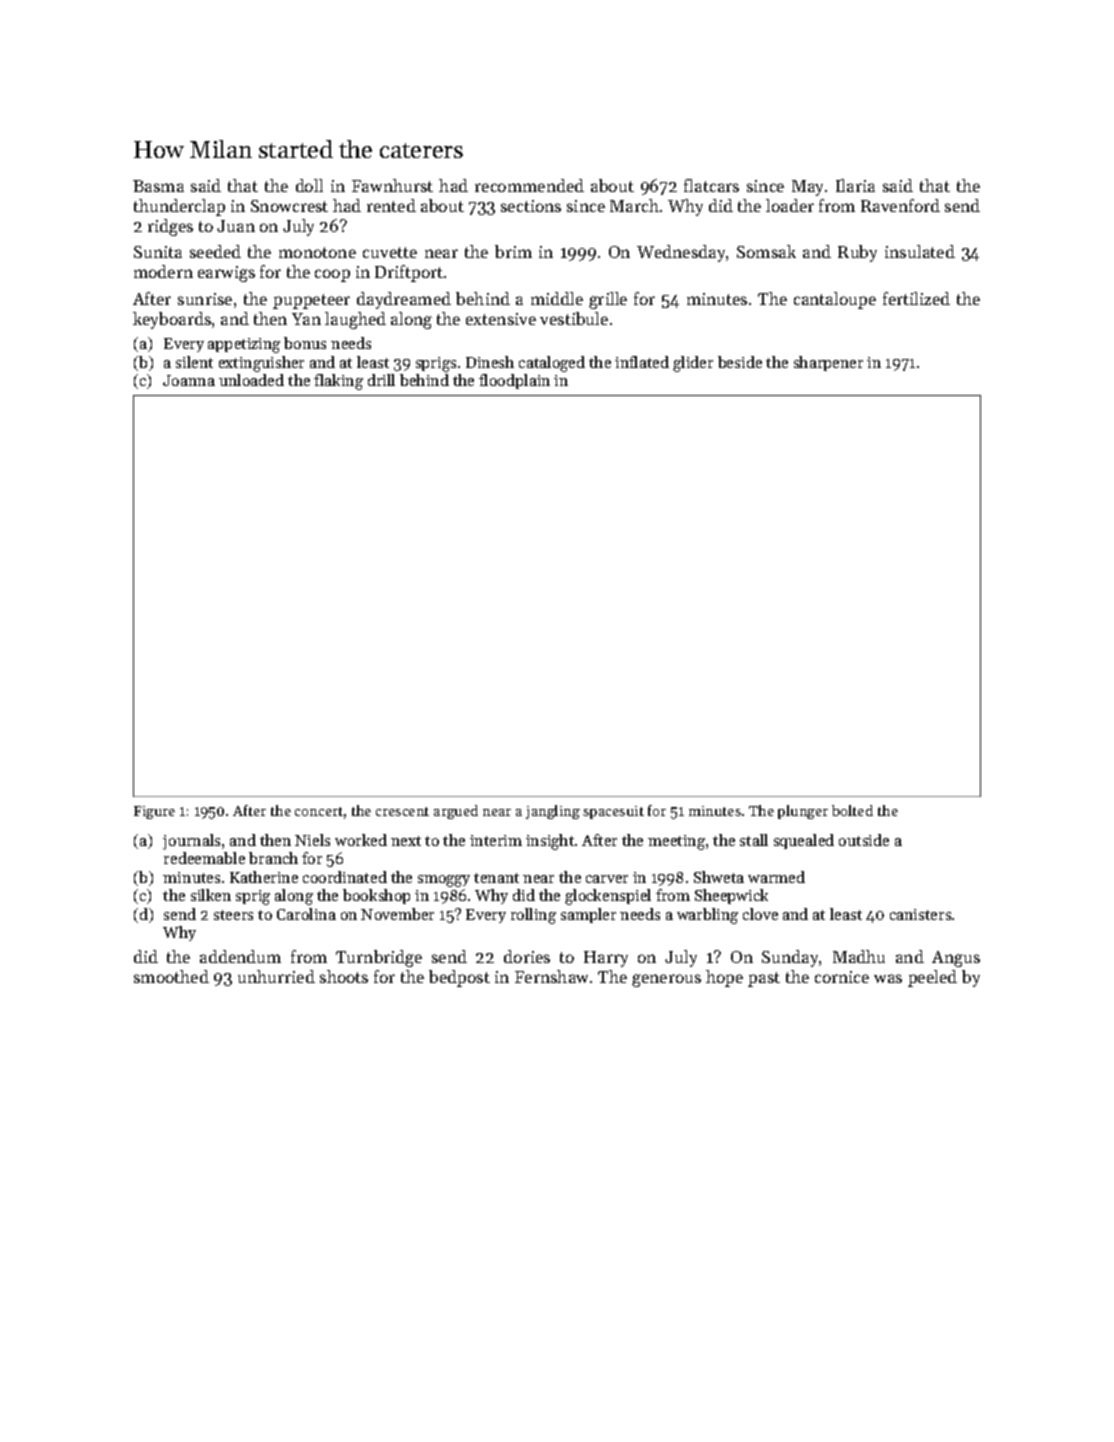  Describe the element at coordinates (309, 185) in the screenshot. I see `doll` at that location.
